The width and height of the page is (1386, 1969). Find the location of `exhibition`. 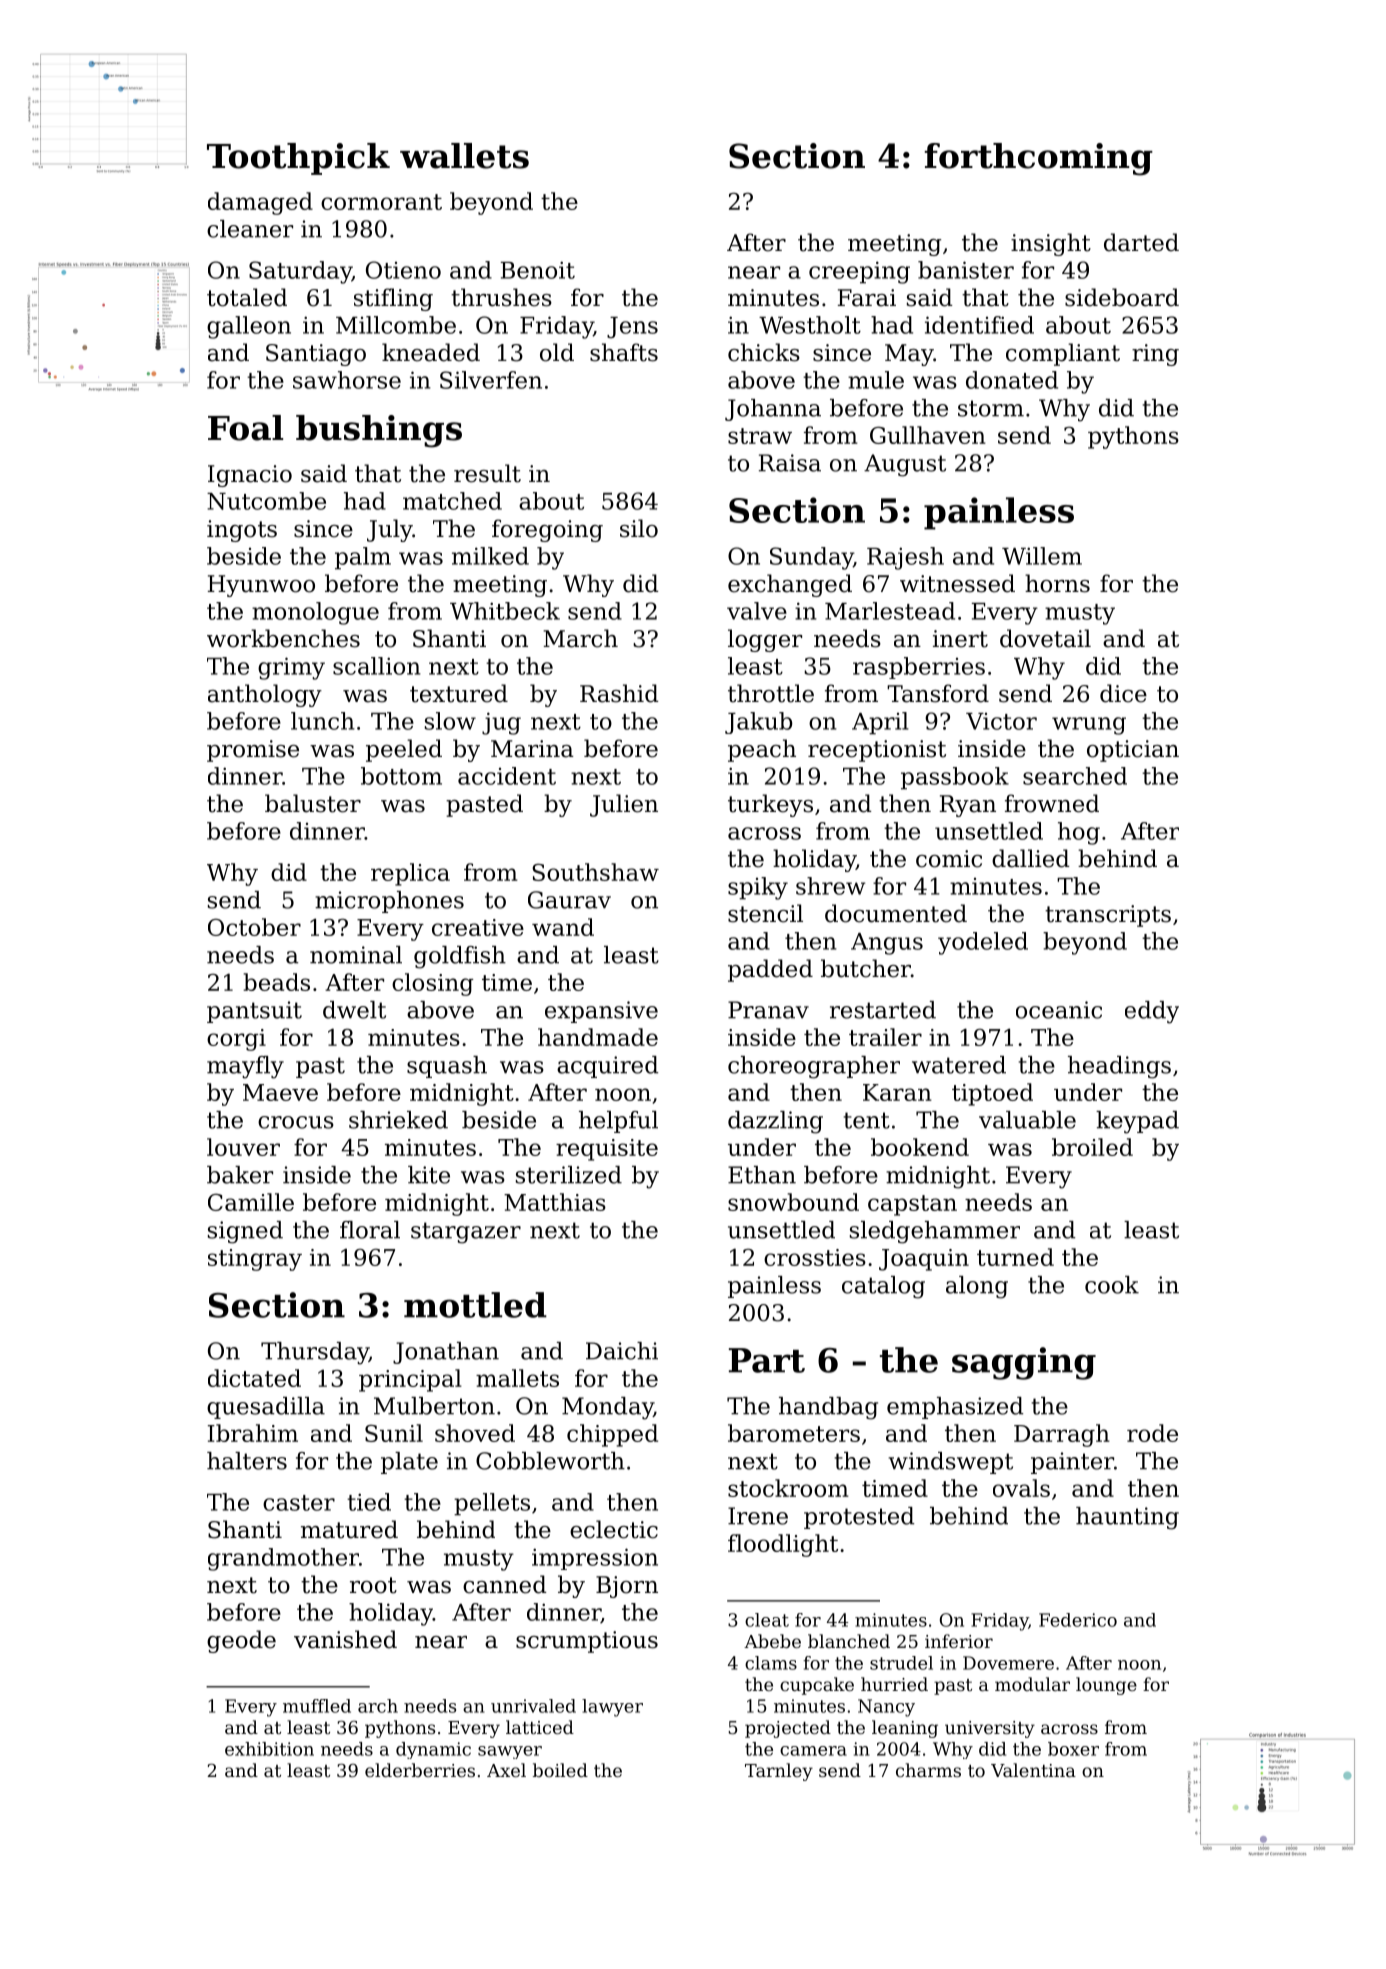

exhibition is located at coordinates (269, 1749).
